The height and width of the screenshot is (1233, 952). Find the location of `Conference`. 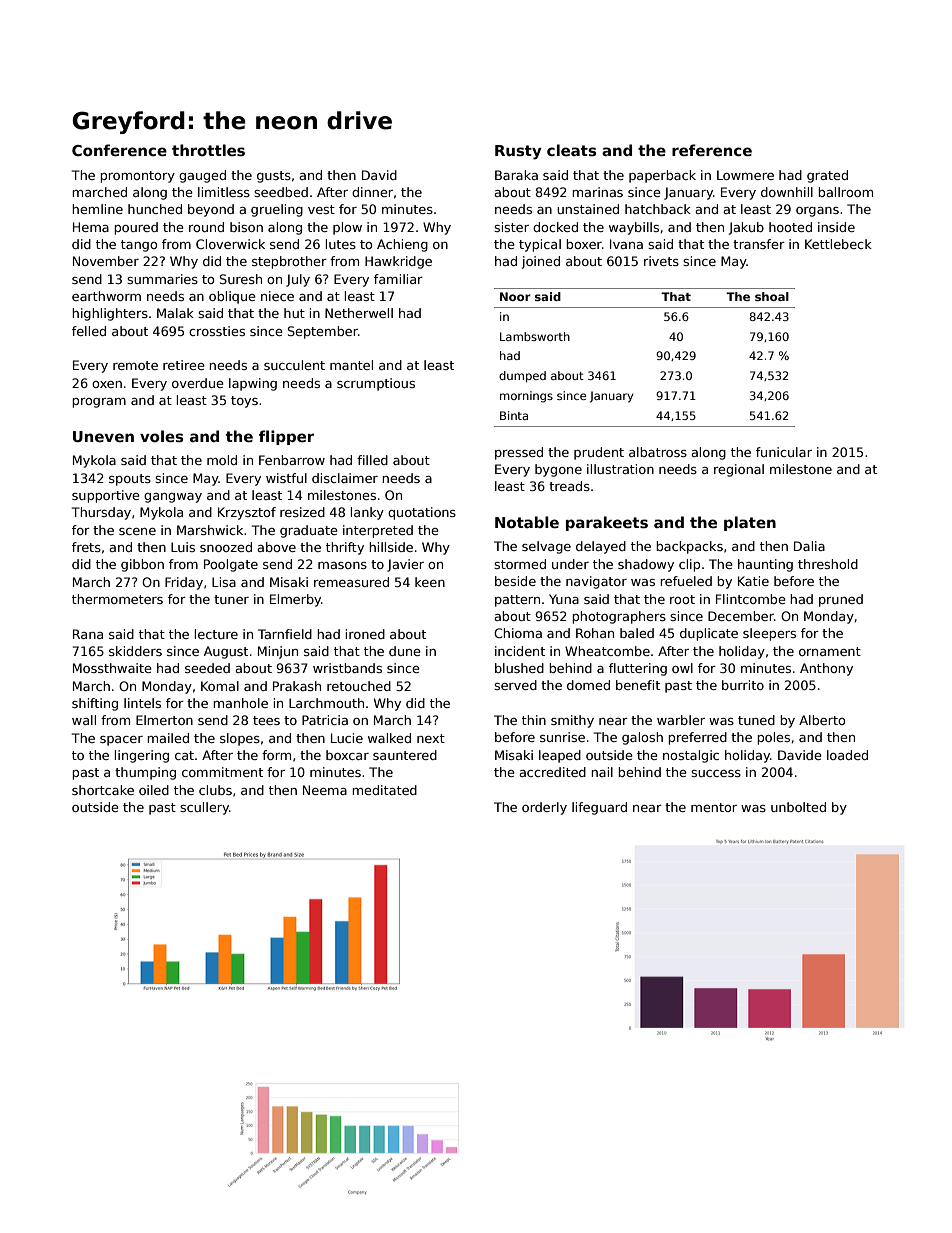

Conference is located at coordinates (119, 150).
